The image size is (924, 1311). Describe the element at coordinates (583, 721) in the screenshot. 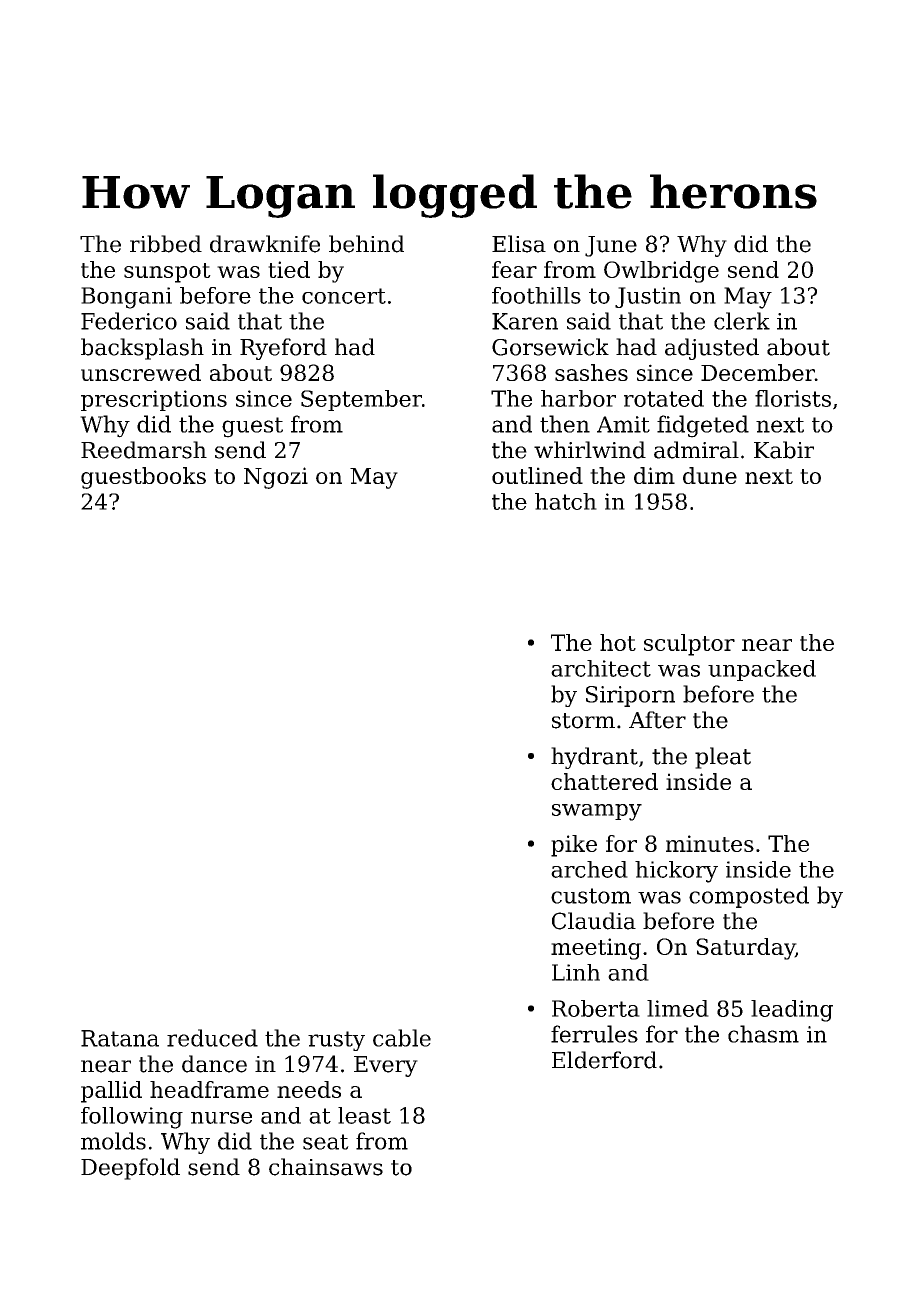

I see `storm` at that location.
